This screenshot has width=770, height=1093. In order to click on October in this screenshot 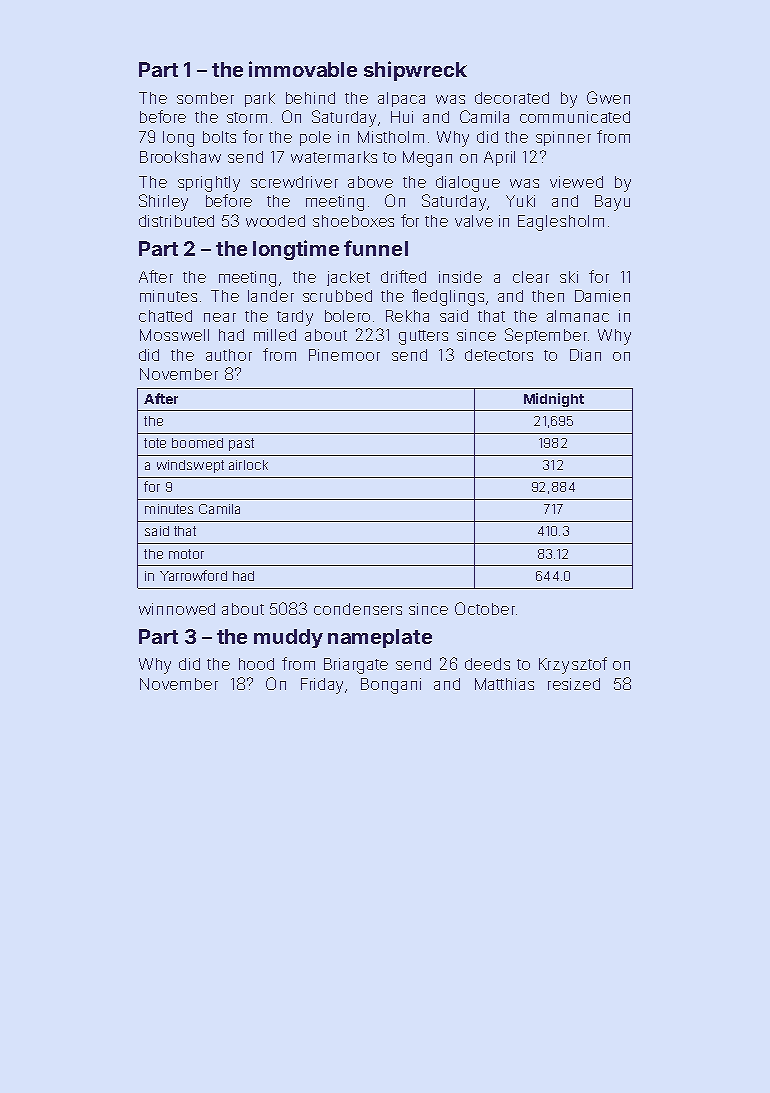, I will do `click(485, 608)`.
